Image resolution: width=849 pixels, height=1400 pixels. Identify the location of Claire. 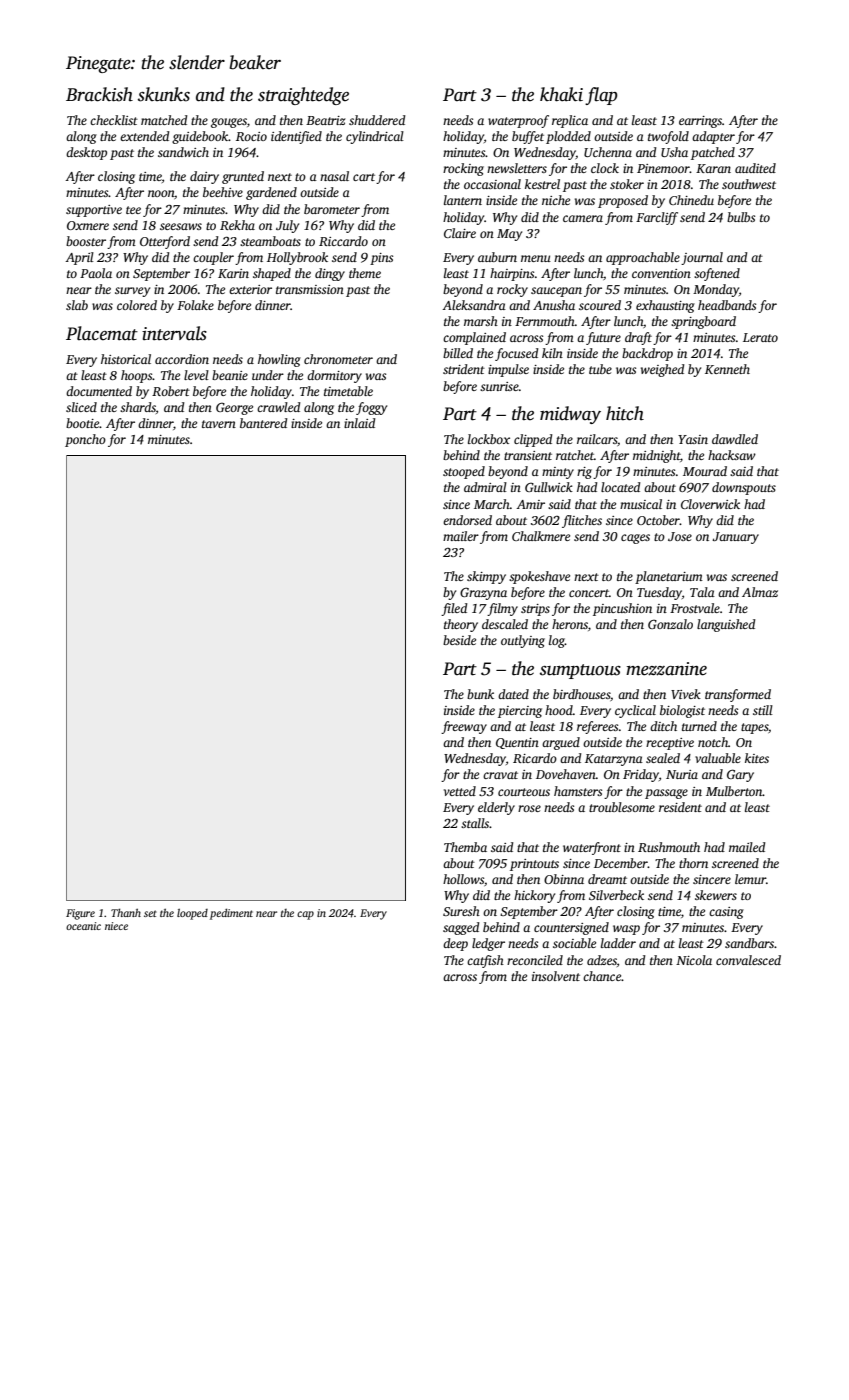
(460, 233).
